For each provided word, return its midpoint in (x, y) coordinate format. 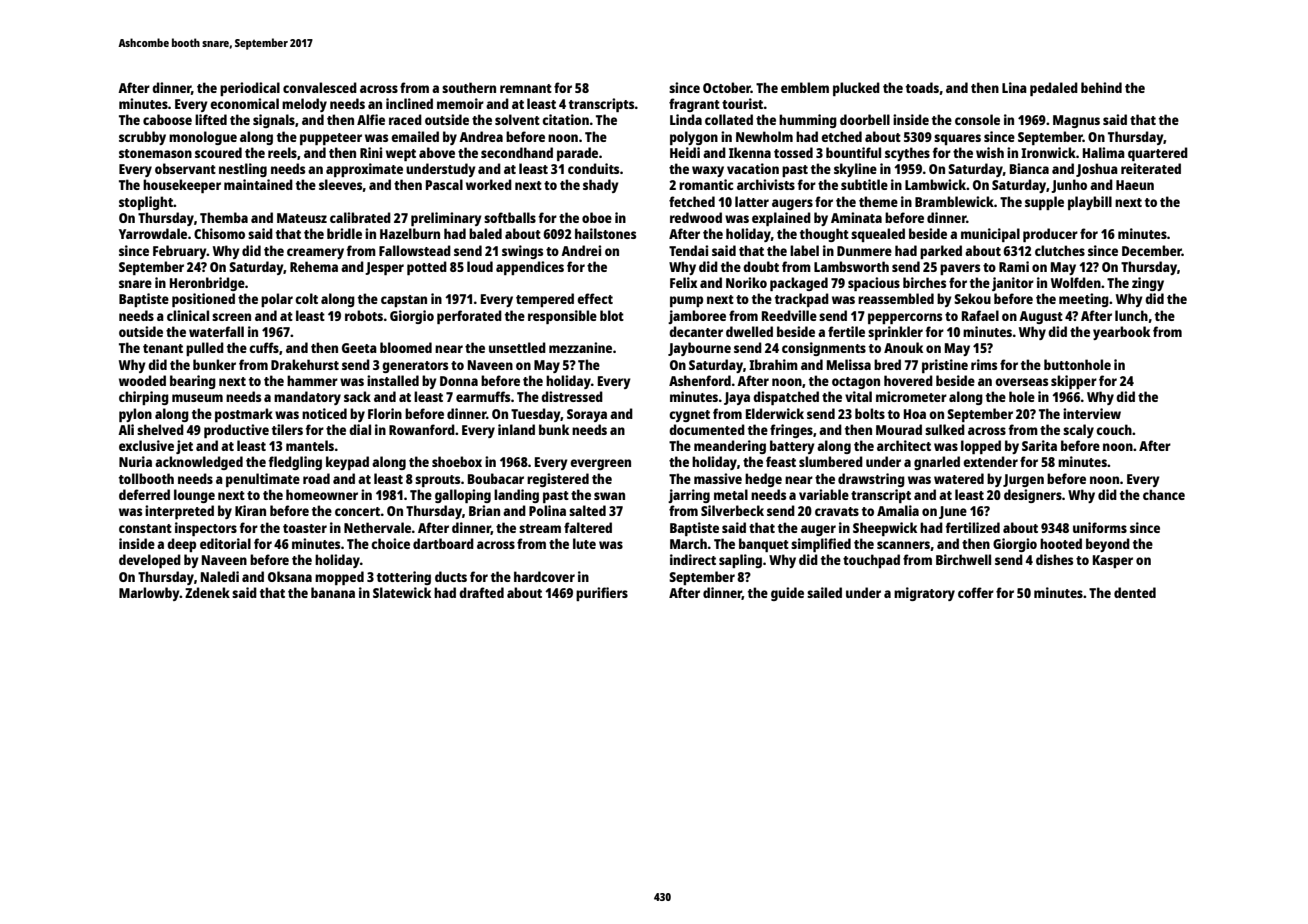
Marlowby (149, 594)
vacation (753, 168)
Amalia (898, 510)
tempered (545, 300)
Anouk (903, 347)
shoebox (457, 461)
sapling (740, 561)
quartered (1158, 154)
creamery (315, 253)
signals (274, 121)
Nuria (135, 461)
